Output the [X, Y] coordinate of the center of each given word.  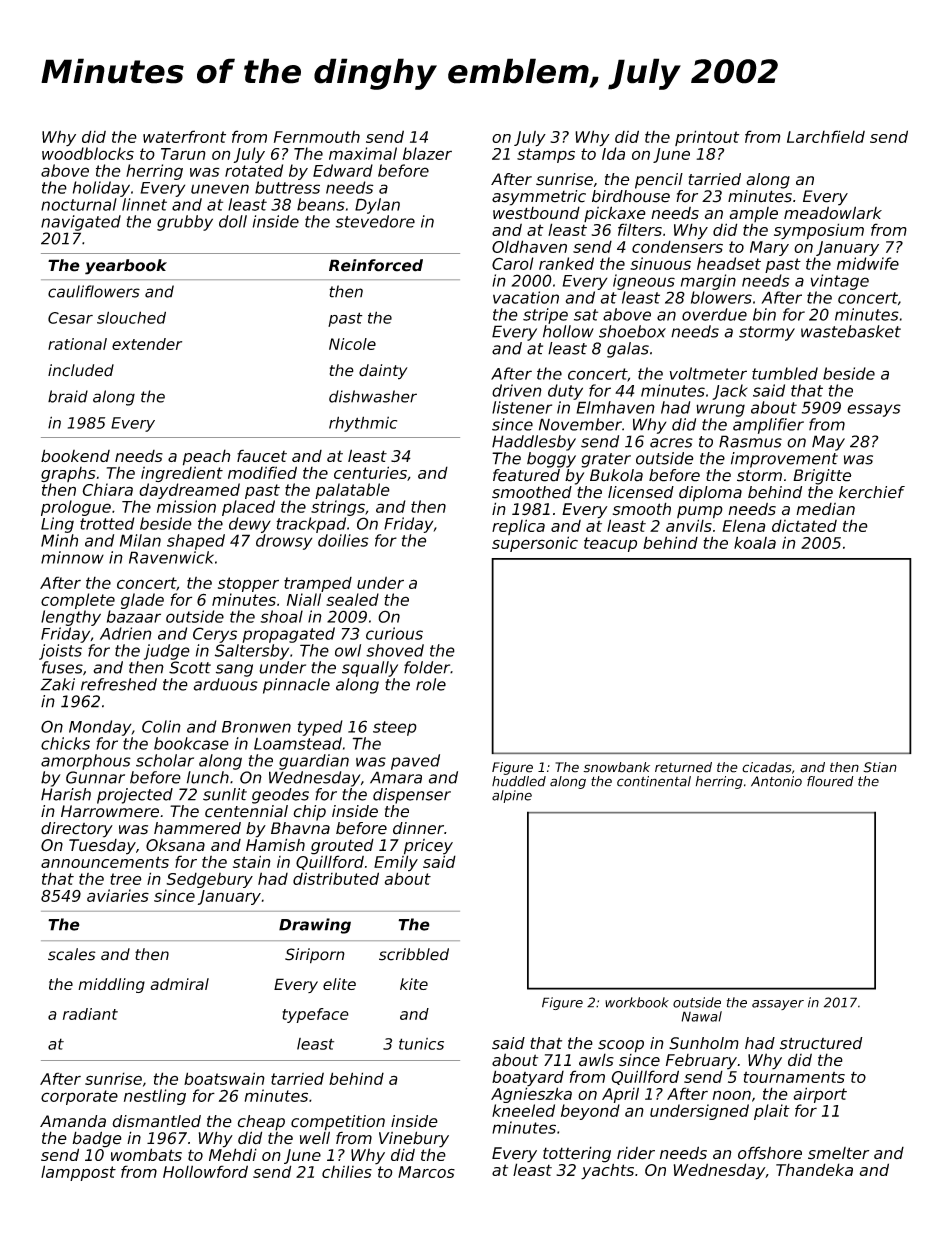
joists [60, 652]
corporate [79, 1097]
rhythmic [363, 424]
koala [755, 542]
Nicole [352, 344]
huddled [519, 781]
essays [874, 410]
